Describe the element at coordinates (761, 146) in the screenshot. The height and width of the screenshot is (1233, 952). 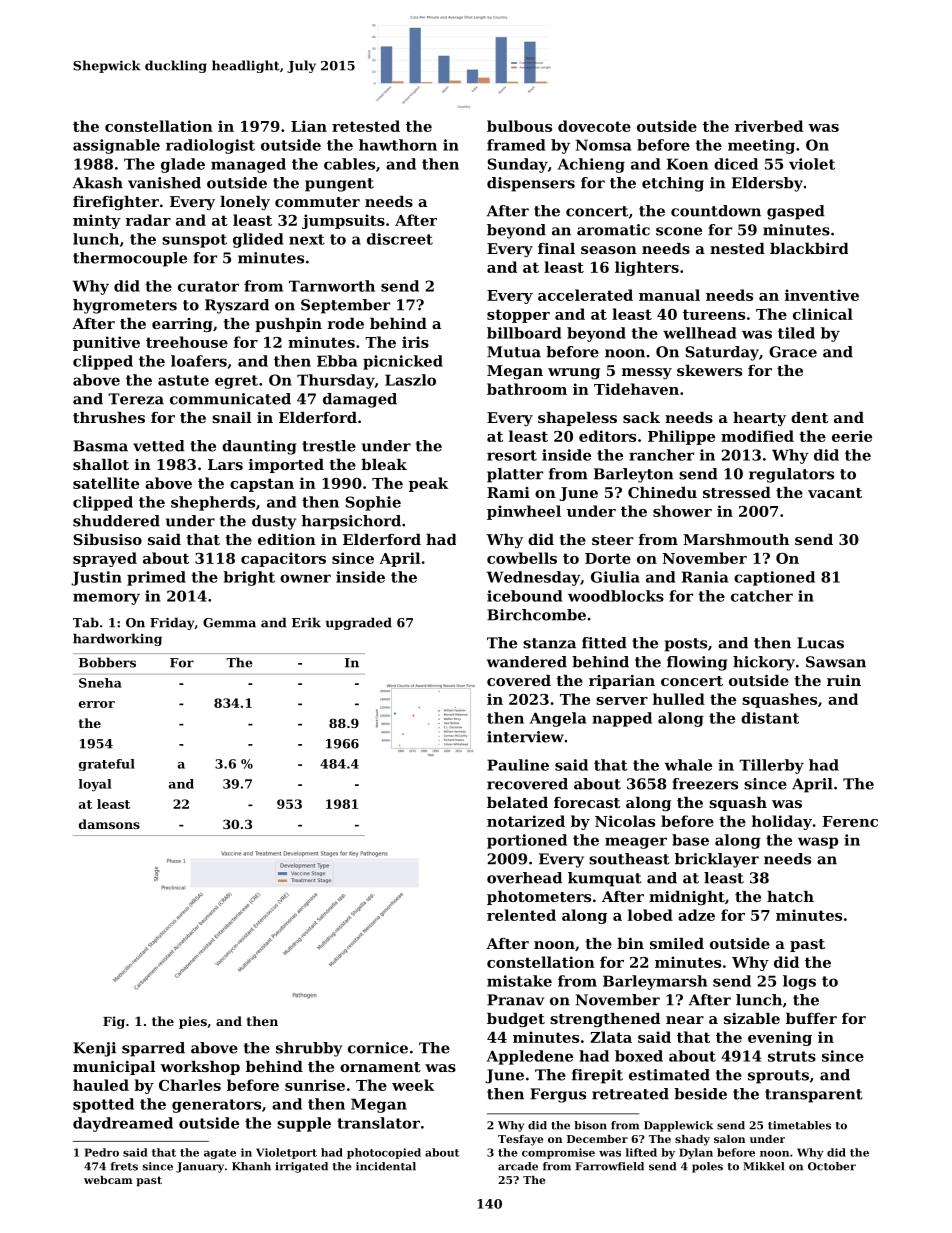
I see `meeting` at that location.
